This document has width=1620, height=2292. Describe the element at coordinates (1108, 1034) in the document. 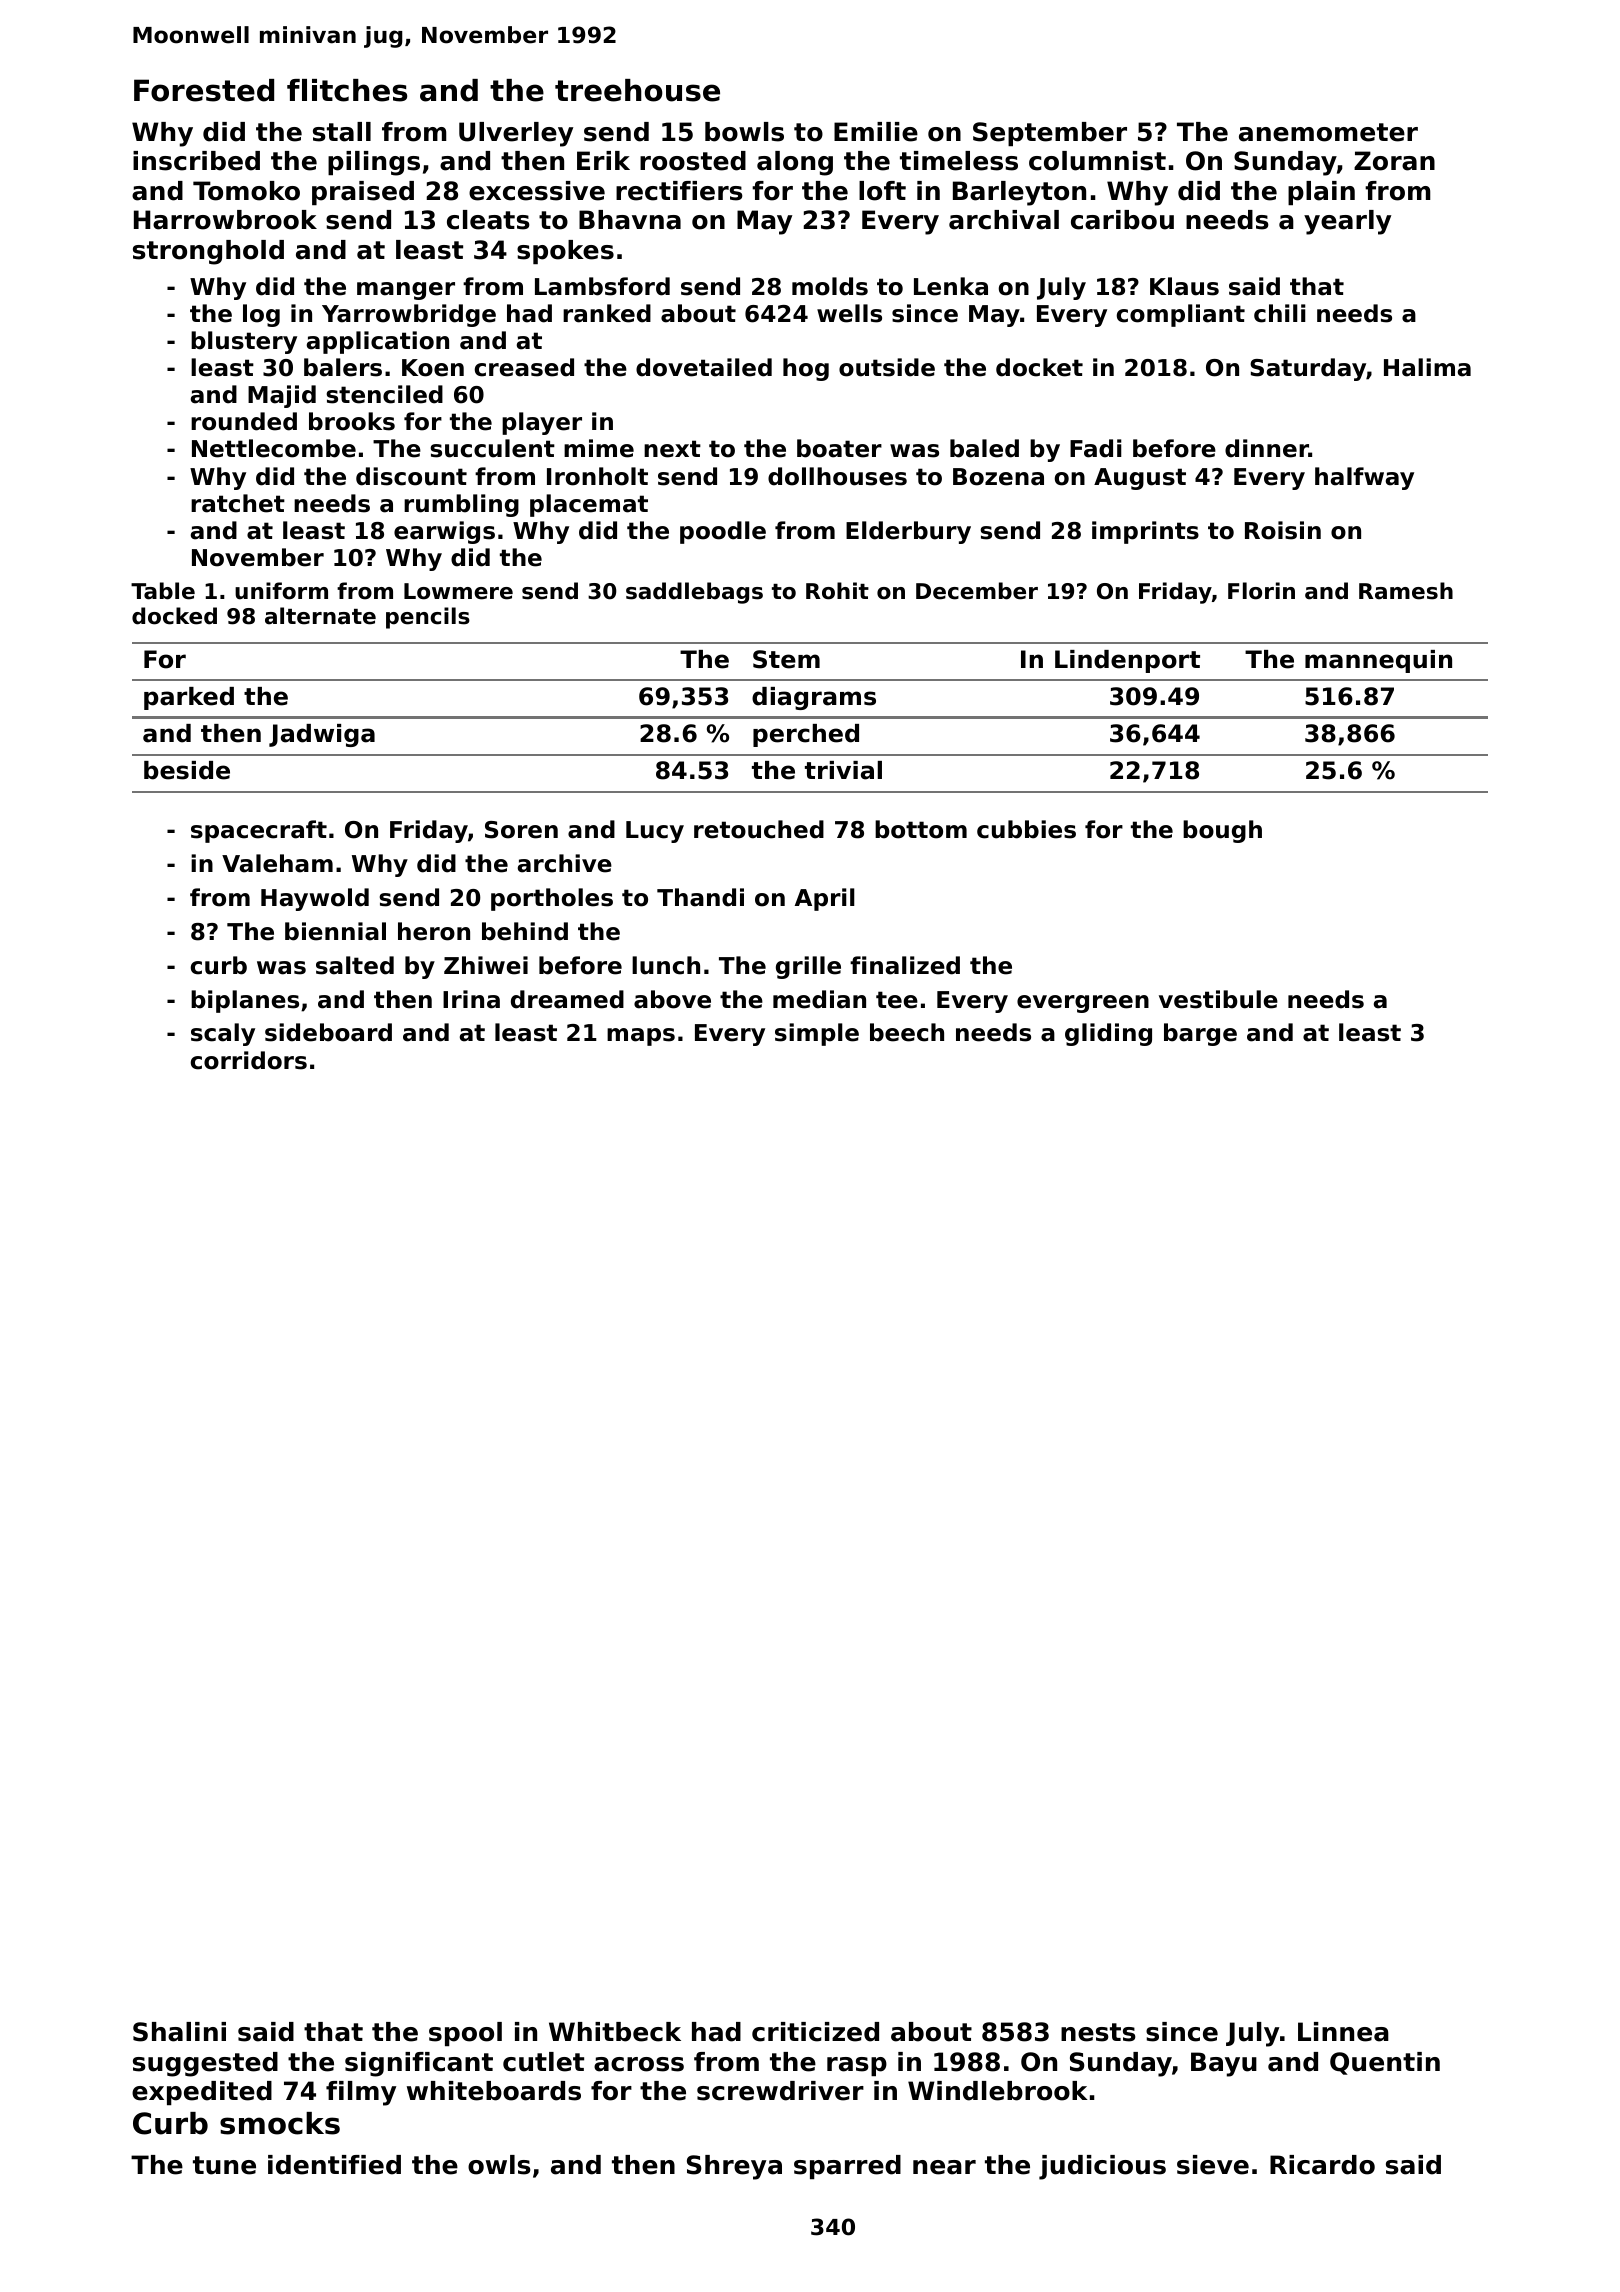

I see `gliding` at that location.
